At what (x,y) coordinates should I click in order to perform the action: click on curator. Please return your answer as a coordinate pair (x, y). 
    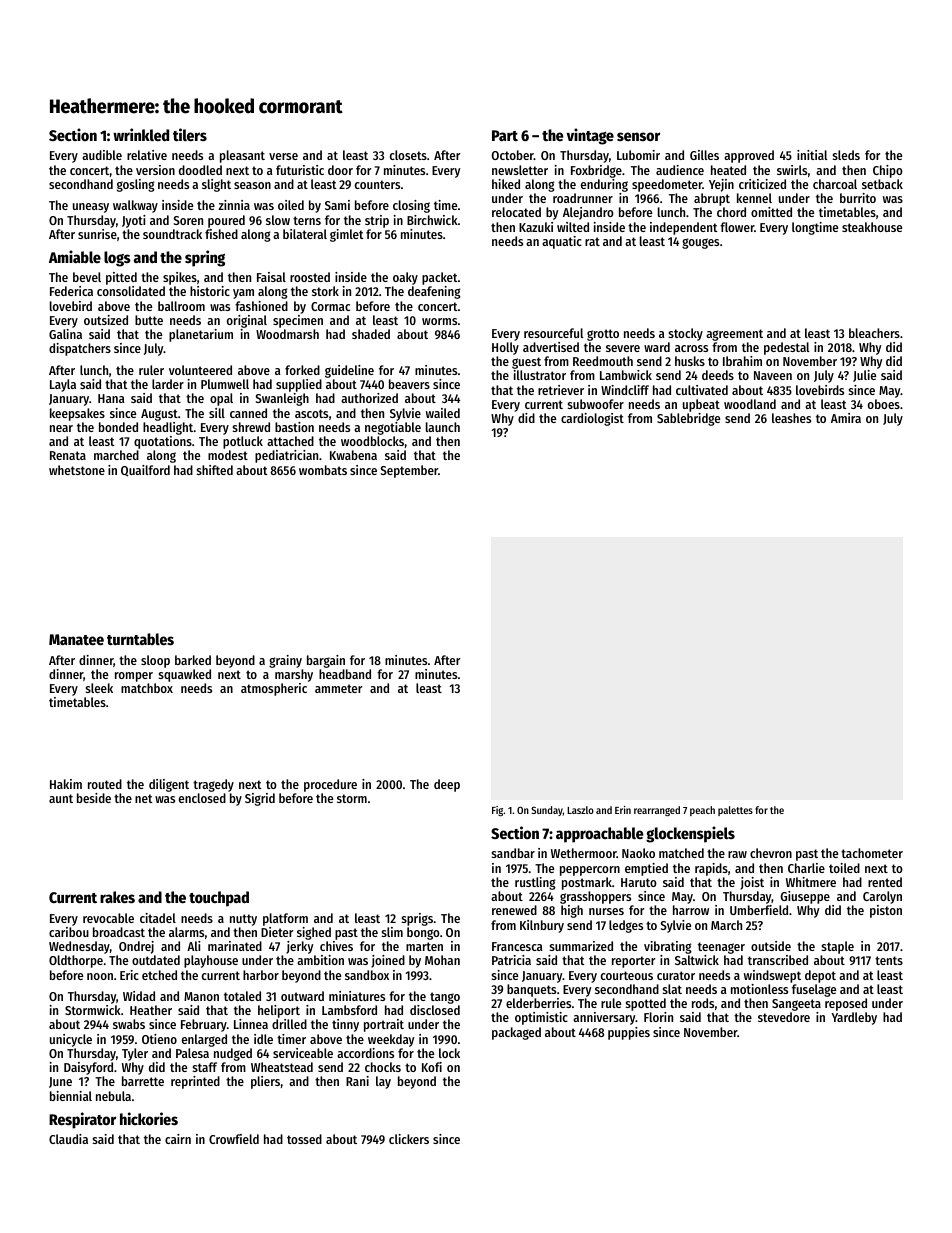
    Looking at the image, I should click on (676, 975).
